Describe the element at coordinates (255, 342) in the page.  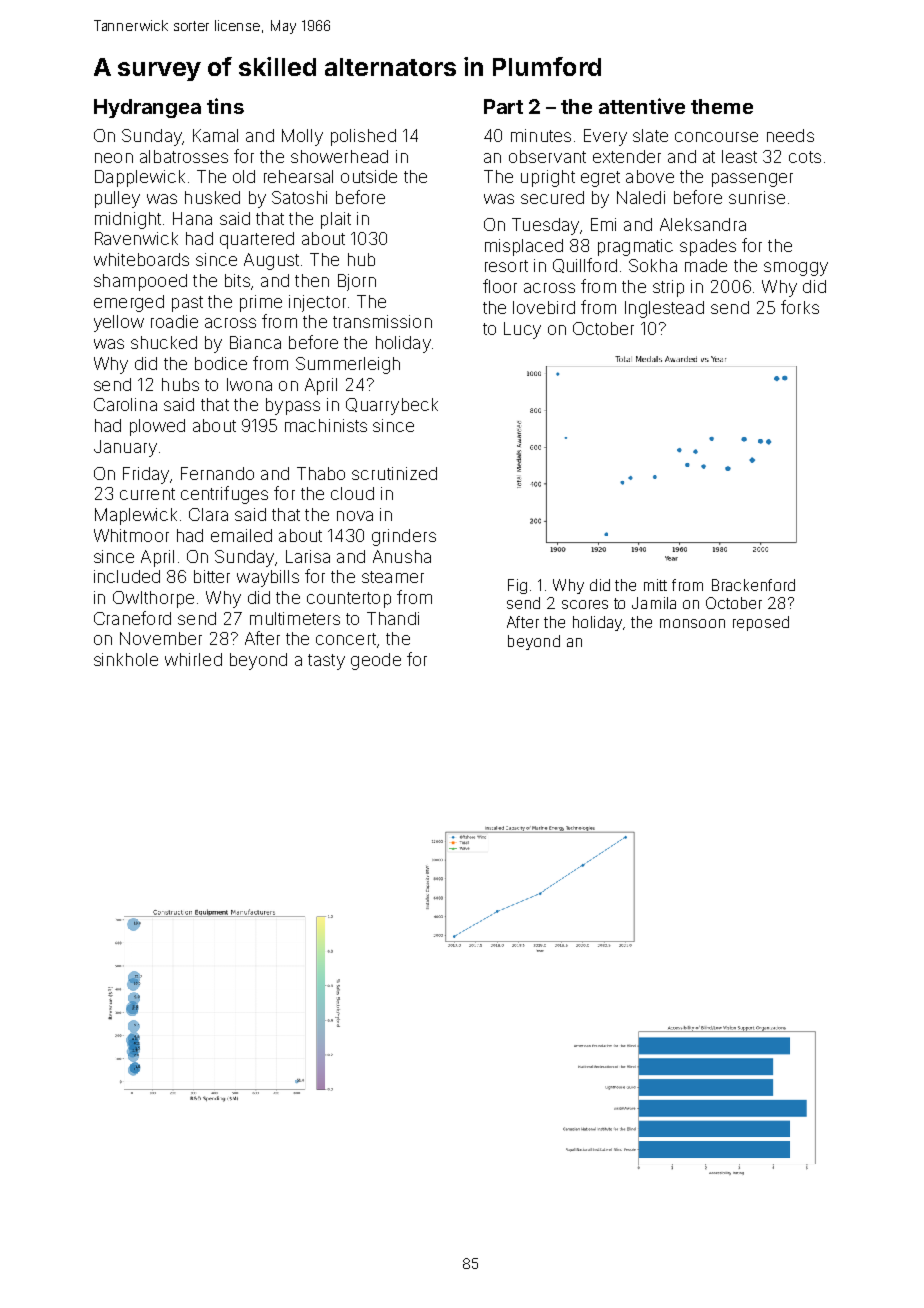
I see `Bianca` at that location.
